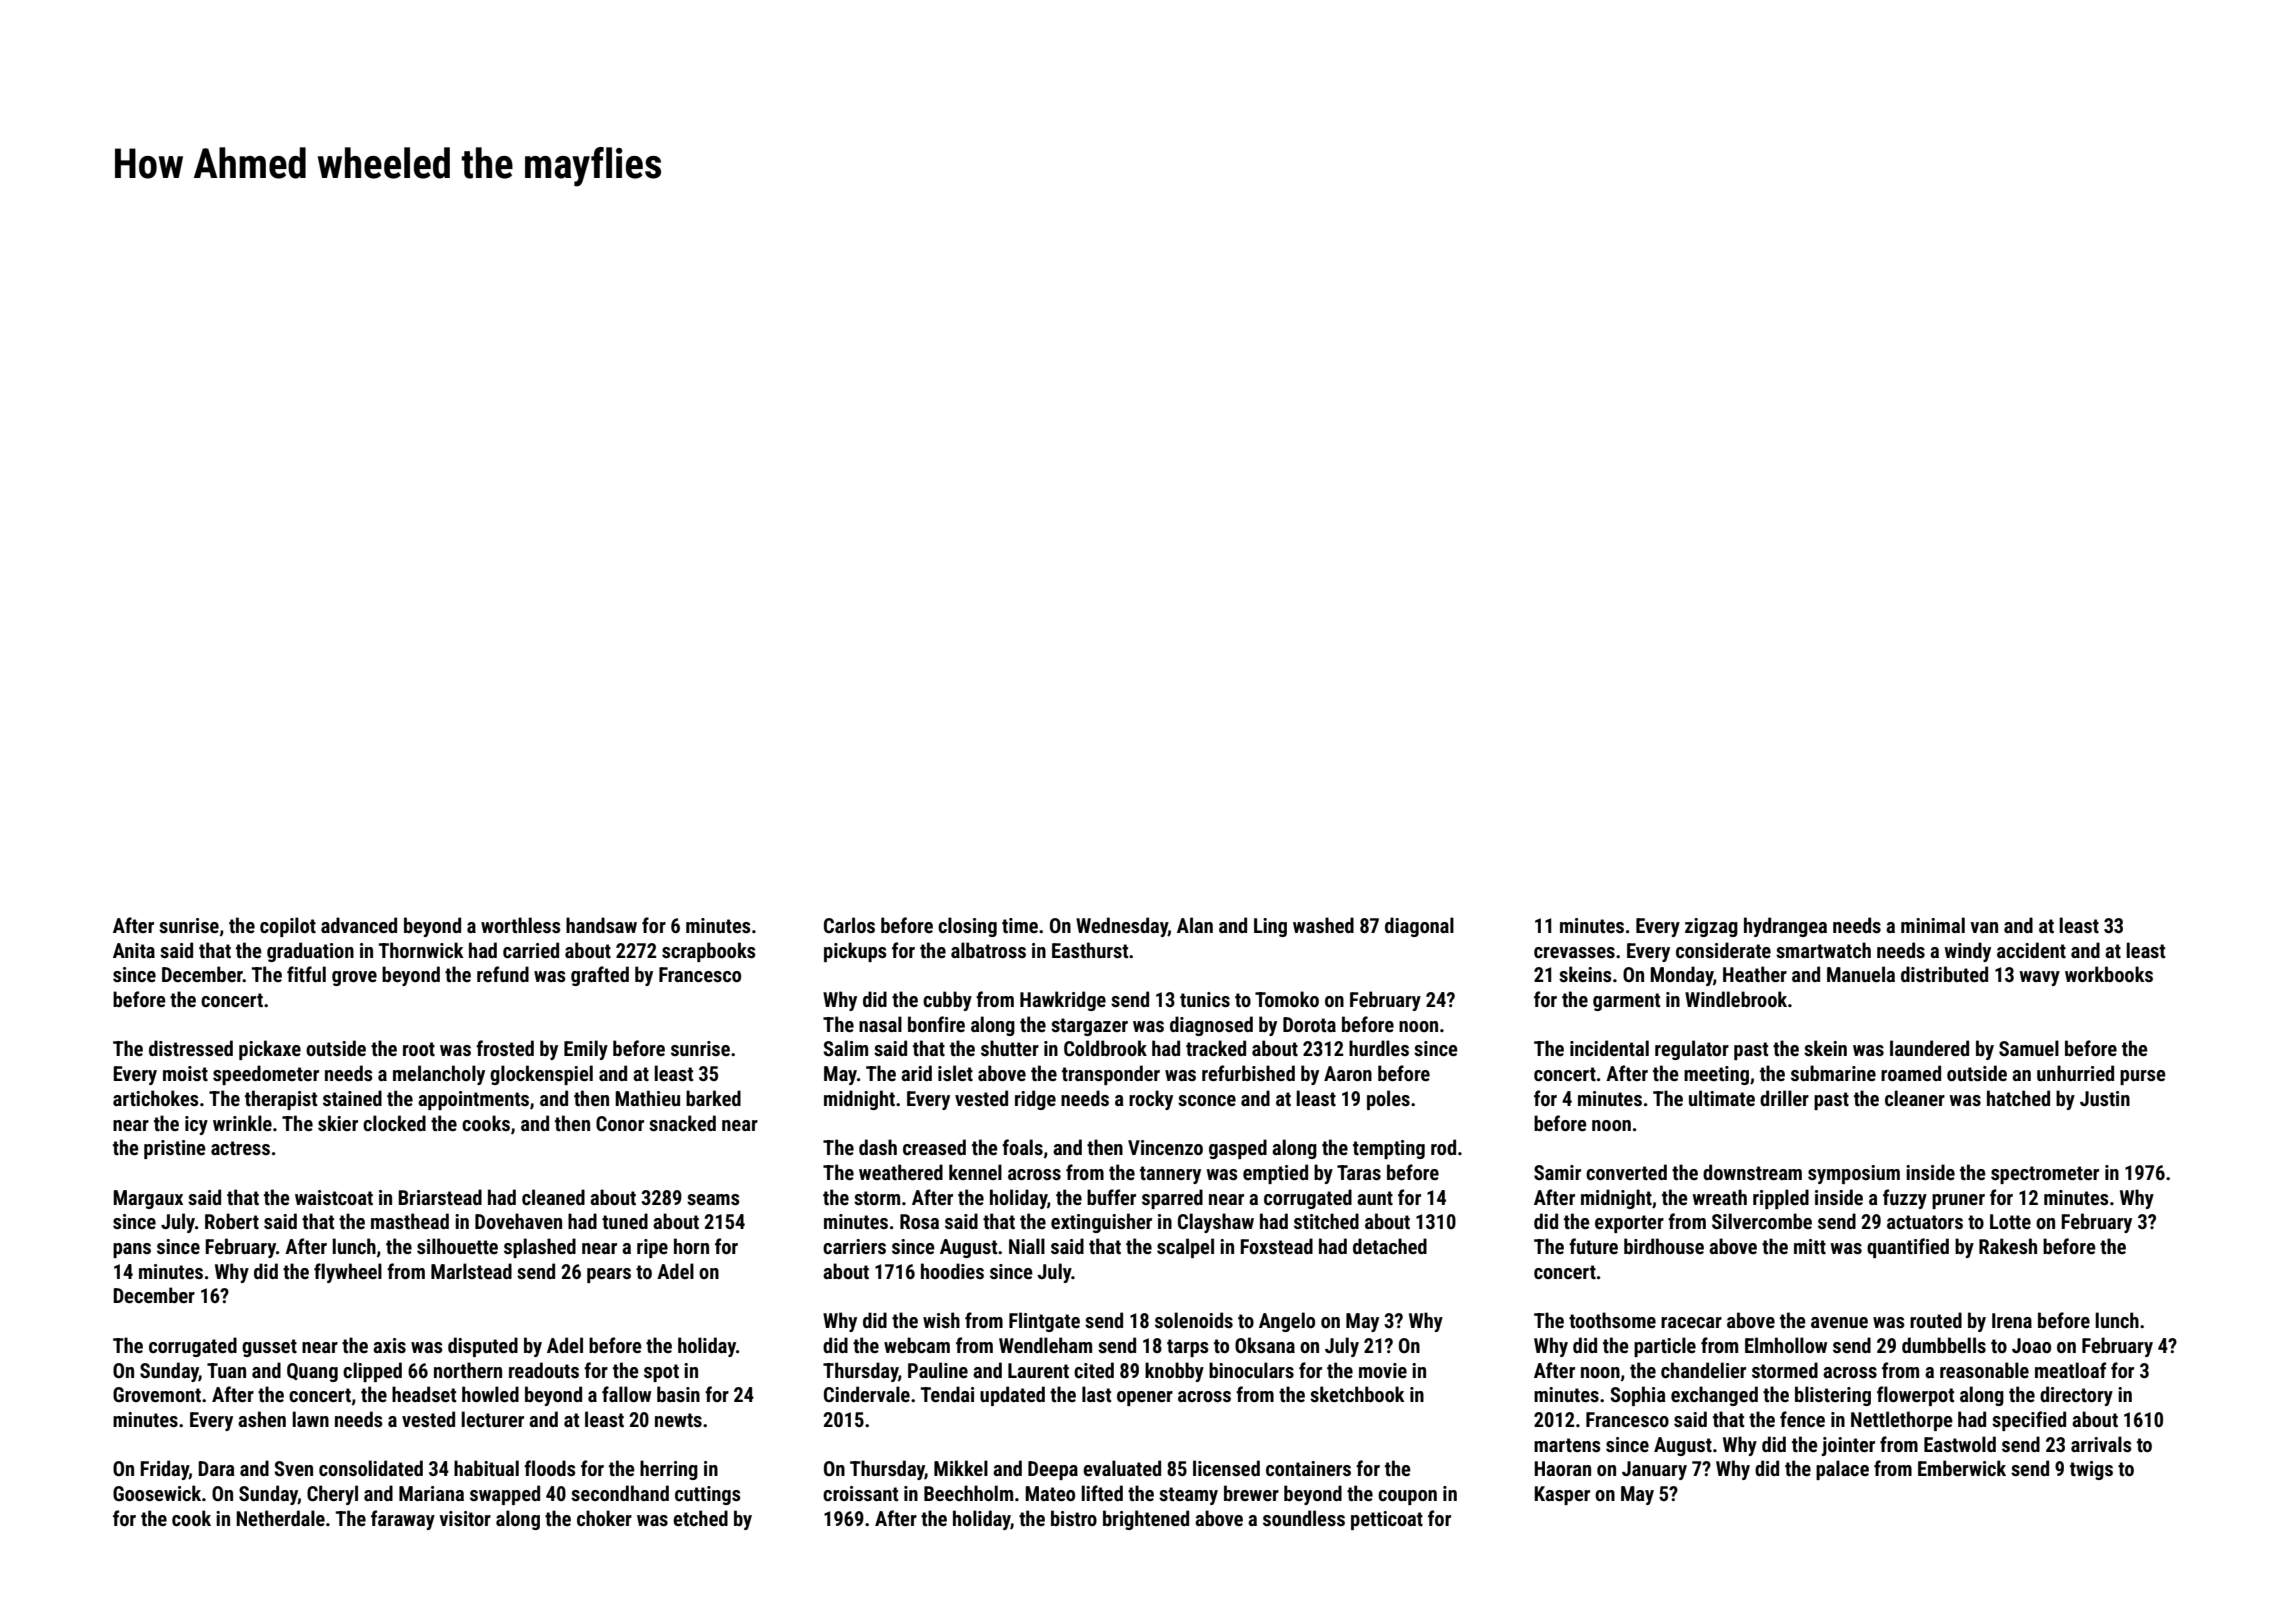 This page has height=1620, width=2292. What do you see at coordinates (389, 1345) in the page?
I see `axis` at bounding box center [389, 1345].
